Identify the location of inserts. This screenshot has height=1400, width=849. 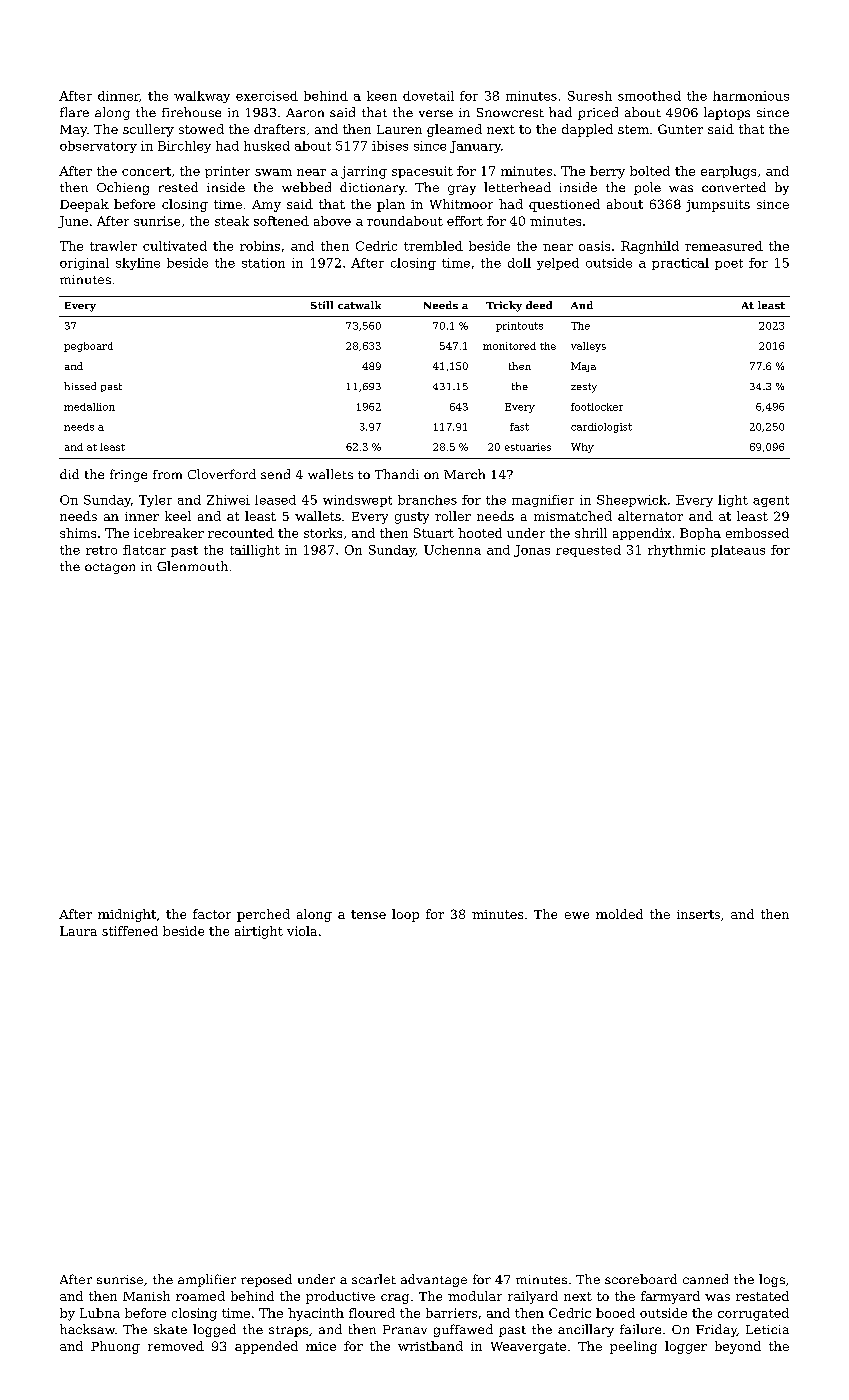
(698, 914).
